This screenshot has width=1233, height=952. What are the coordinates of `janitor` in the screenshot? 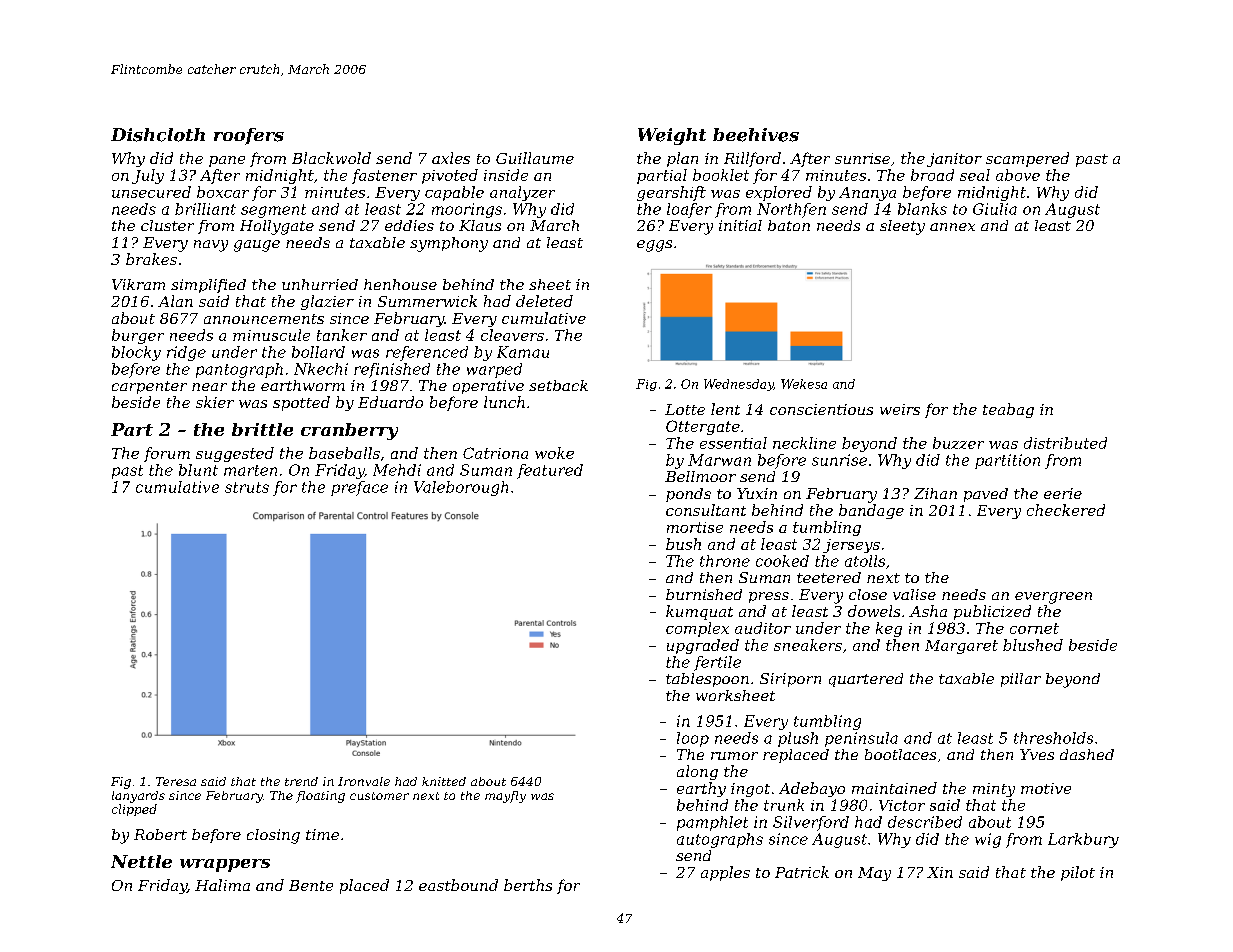 It's located at (954, 160).
